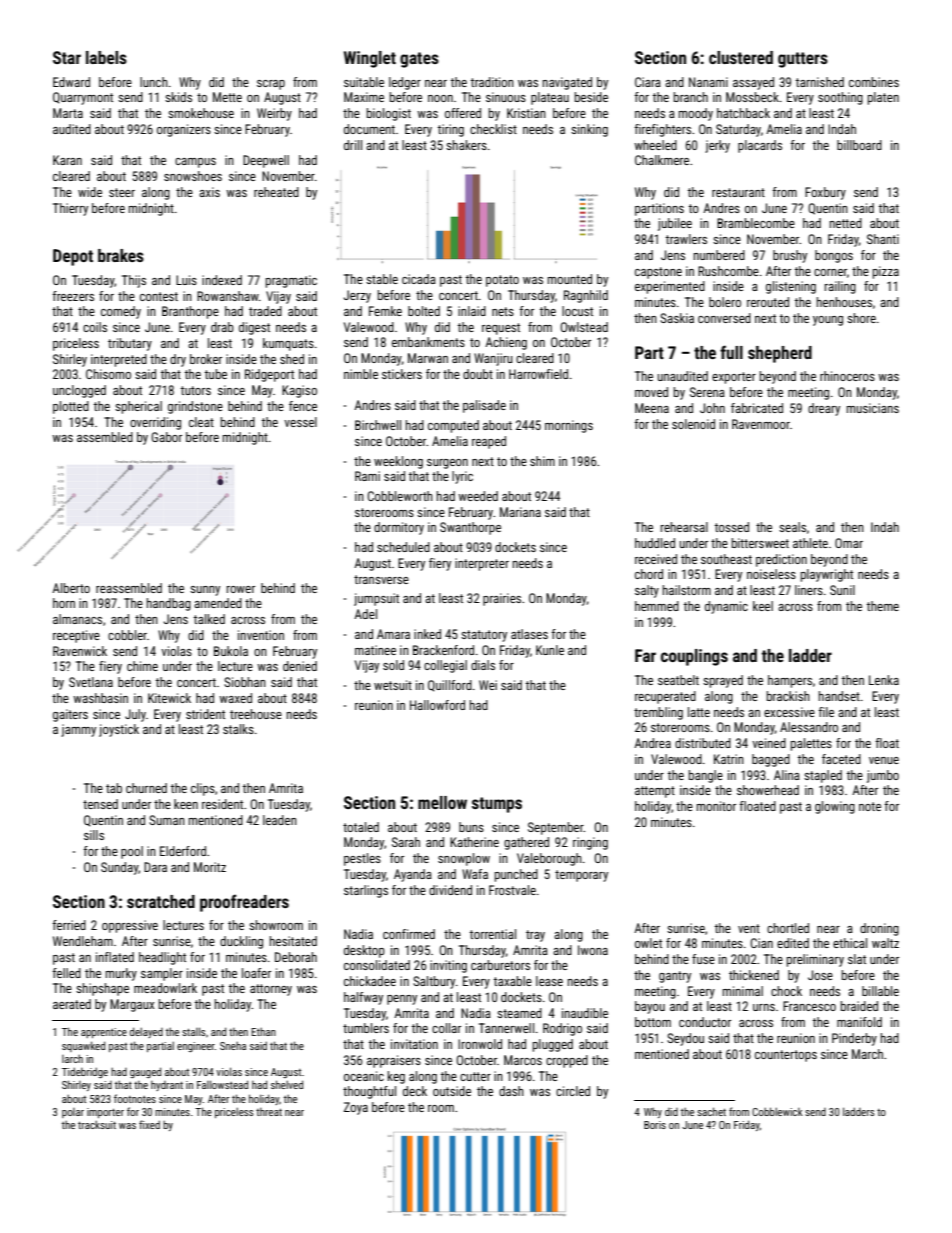 This screenshot has width=952, height=1233. What do you see at coordinates (569, 426) in the screenshot?
I see `mornings` at bounding box center [569, 426].
